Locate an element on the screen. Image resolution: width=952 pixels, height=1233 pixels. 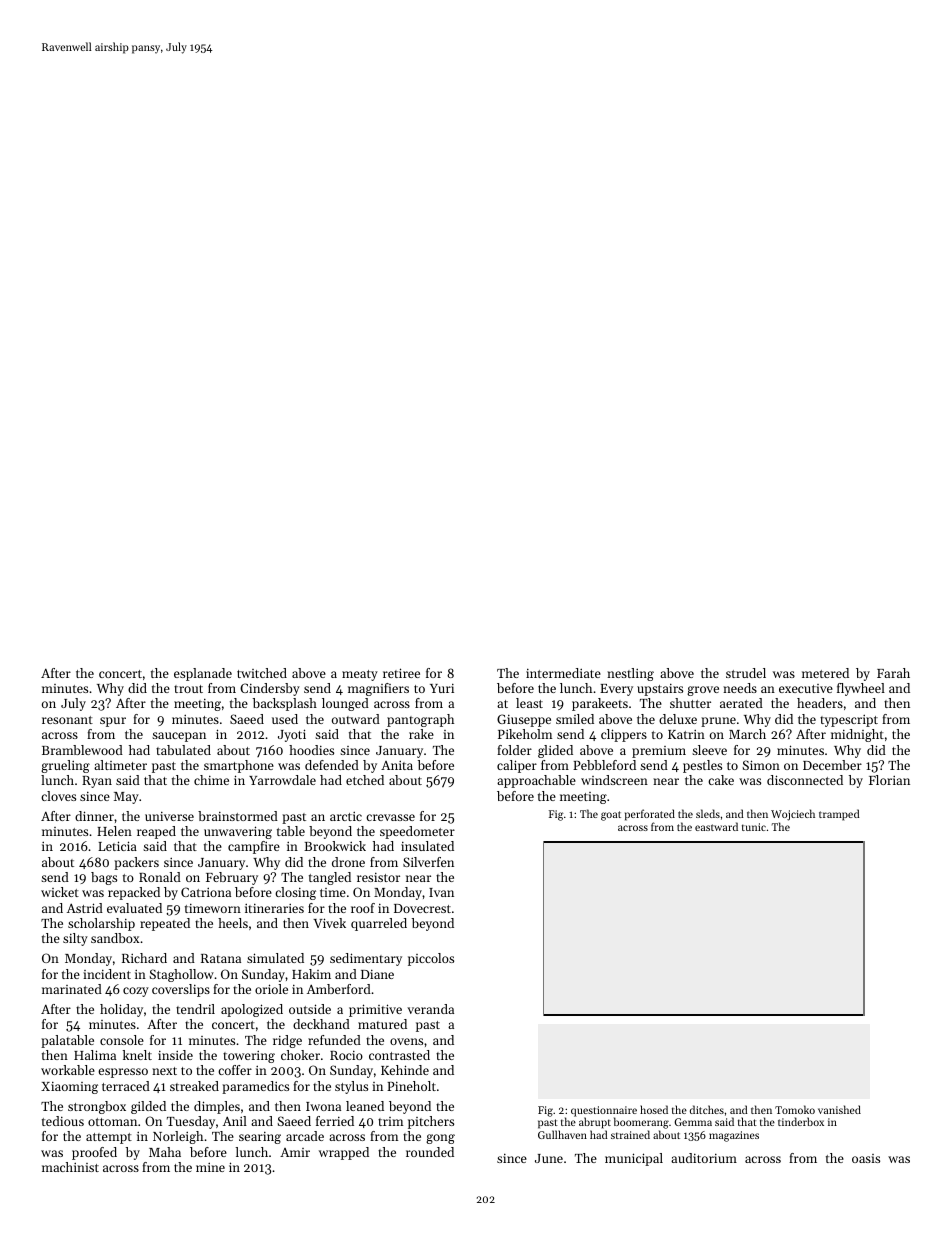
wrapped is located at coordinates (344, 1153).
